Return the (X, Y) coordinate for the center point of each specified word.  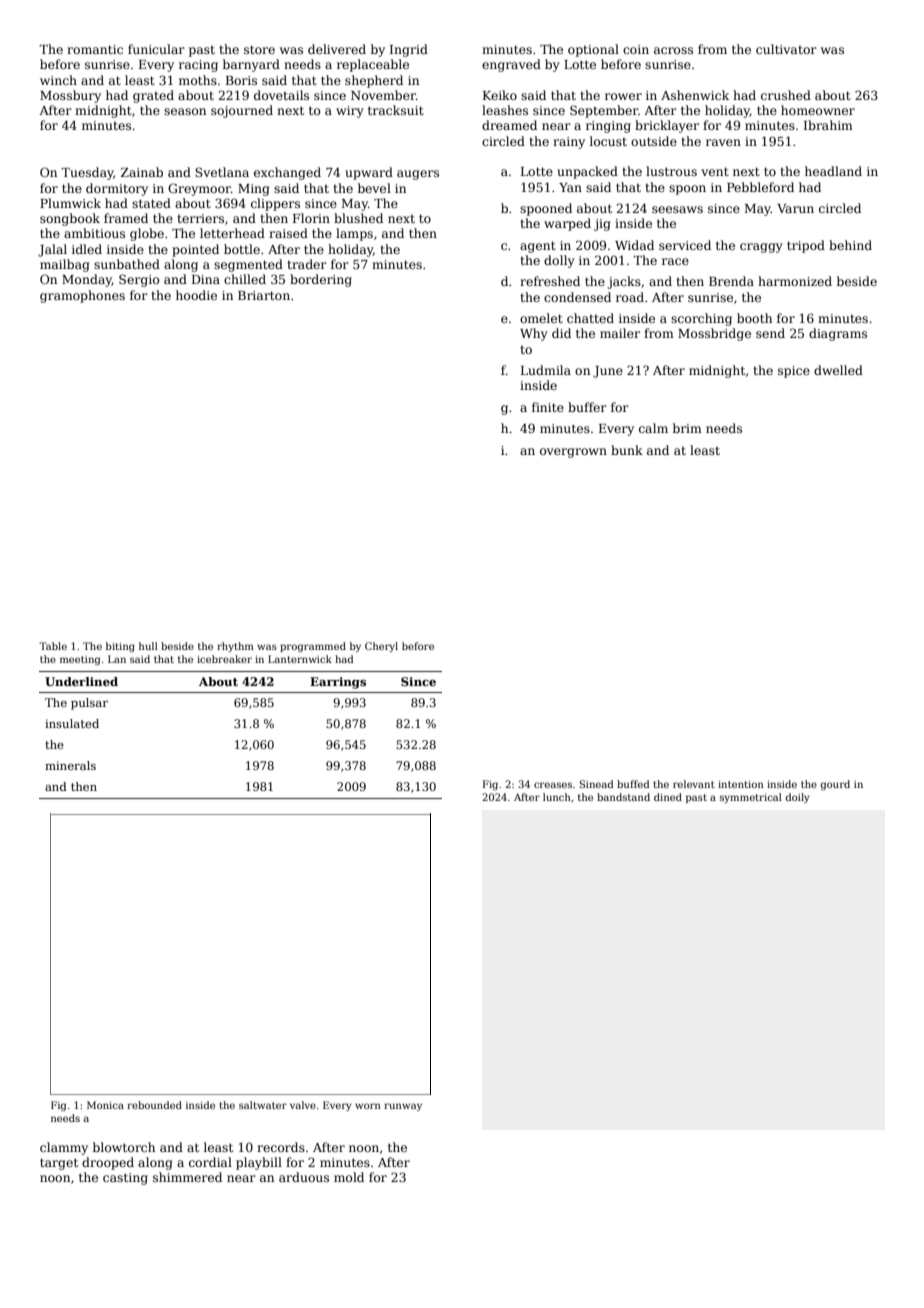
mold (349, 1177)
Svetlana (222, 172)
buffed (633, 784)
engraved (511, 65)
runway (403, 1107)
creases (553, 785)
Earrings (338, 683)
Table (53, 646)
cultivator (786, 49)
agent (538, 247)
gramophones (82, 296)
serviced (685, 245)
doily (797, 798)
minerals (70, 765)
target (59, 1164)
